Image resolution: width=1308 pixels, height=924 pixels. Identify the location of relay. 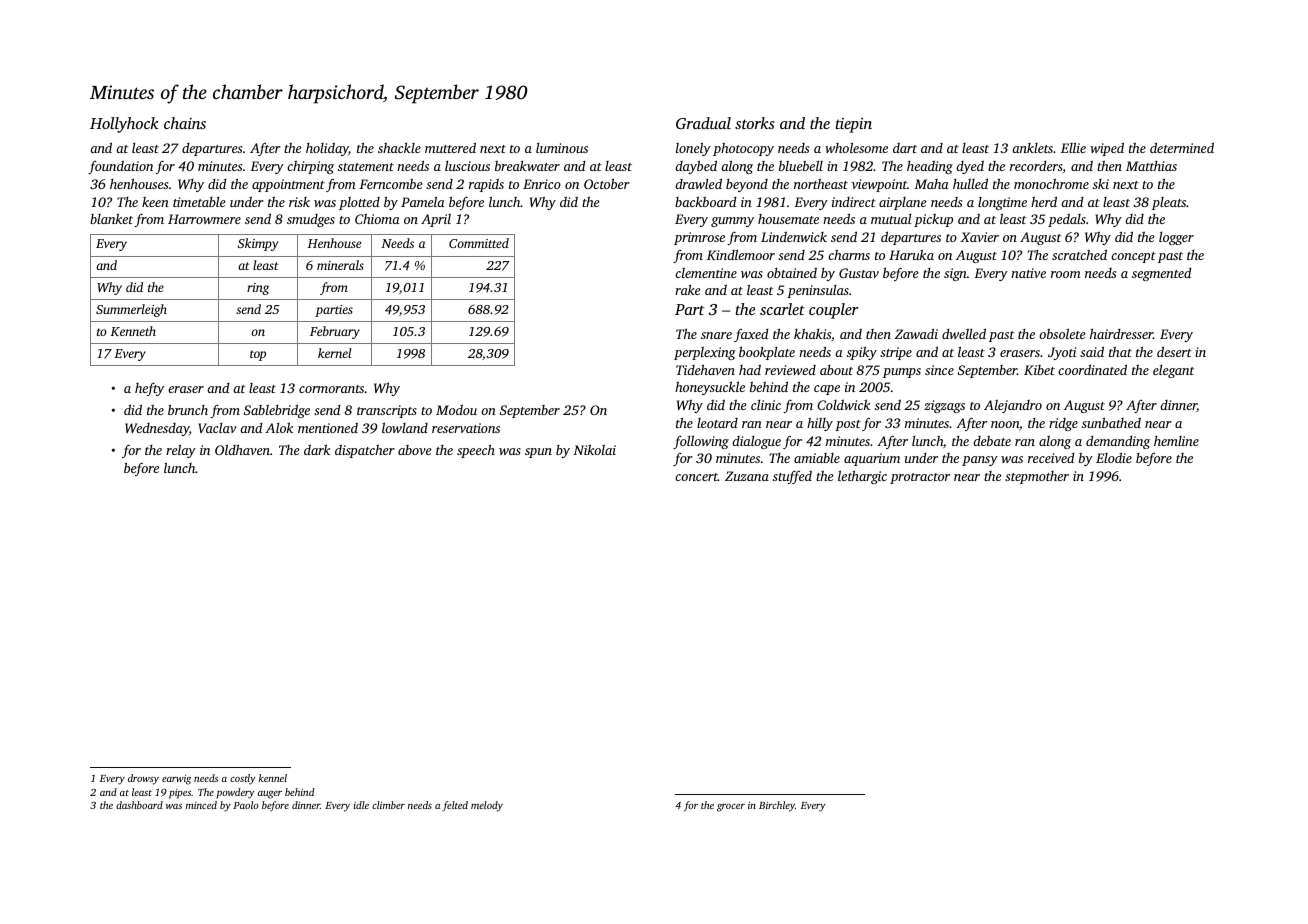
(181, 451).
